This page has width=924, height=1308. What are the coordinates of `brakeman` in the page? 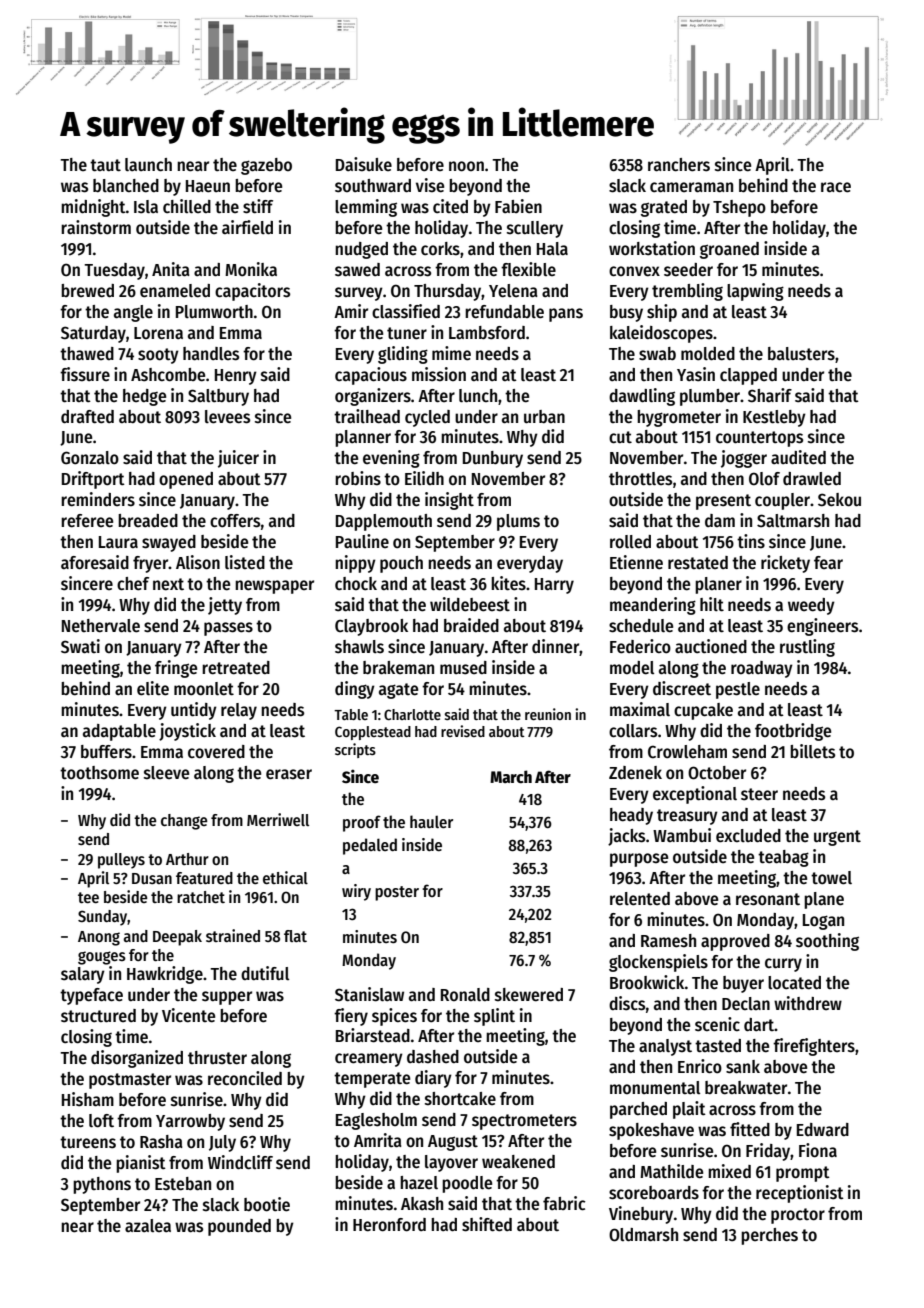 It's located at (398, 668).
